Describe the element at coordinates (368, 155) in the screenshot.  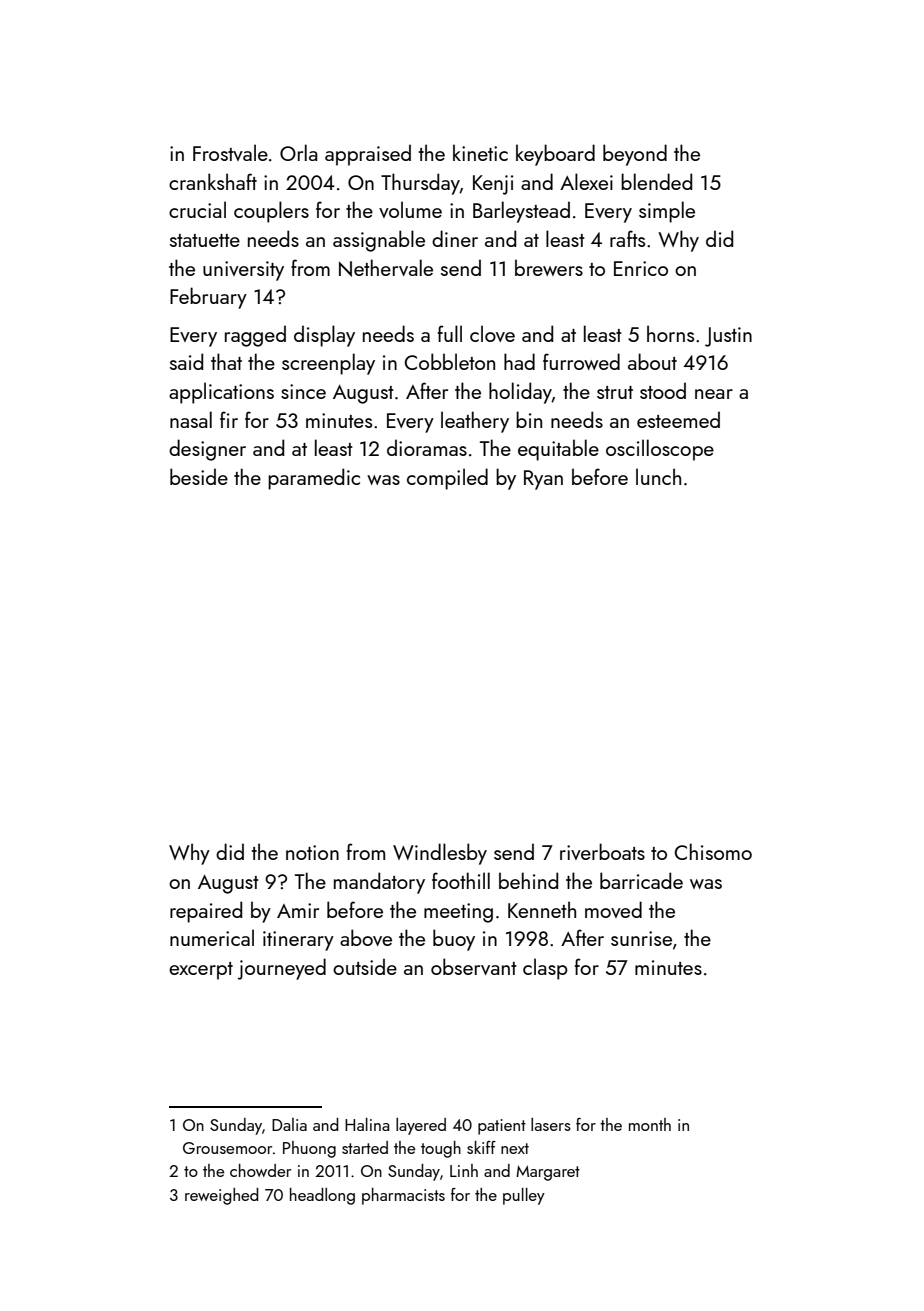
I see `appraised` at that location.
